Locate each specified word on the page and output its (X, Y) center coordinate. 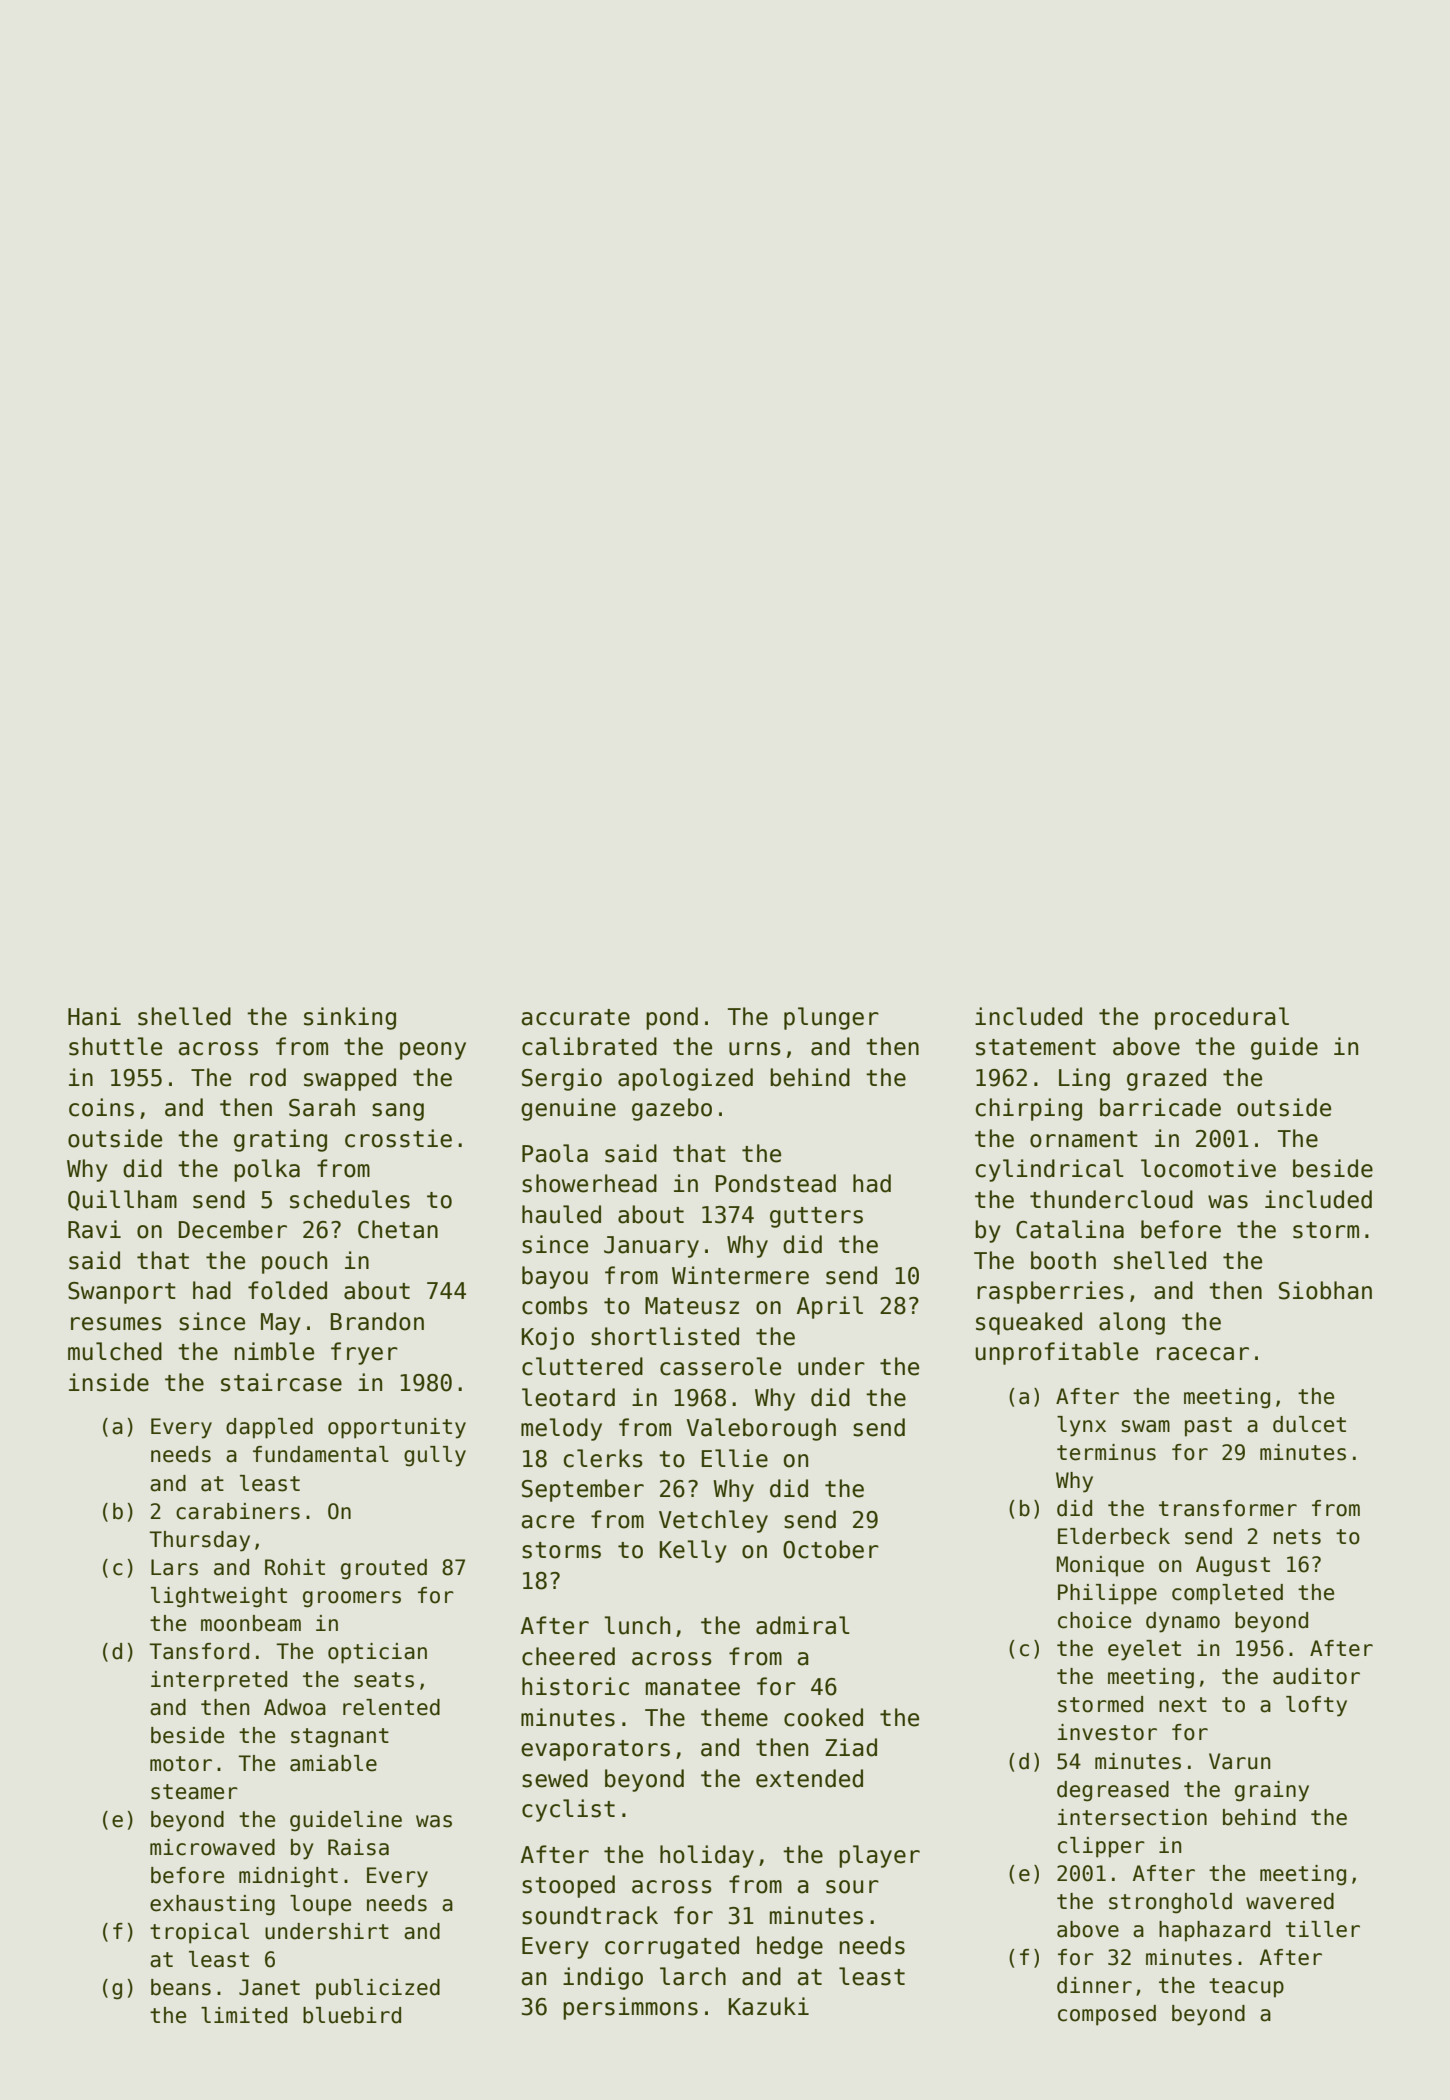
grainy (1272, 1791)
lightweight (219, 1597)
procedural (1222, 1018)
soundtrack (590, 1915)
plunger (831, 1018)
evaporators (595, 1750)
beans (181, 1987)
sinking (350, 1018)
